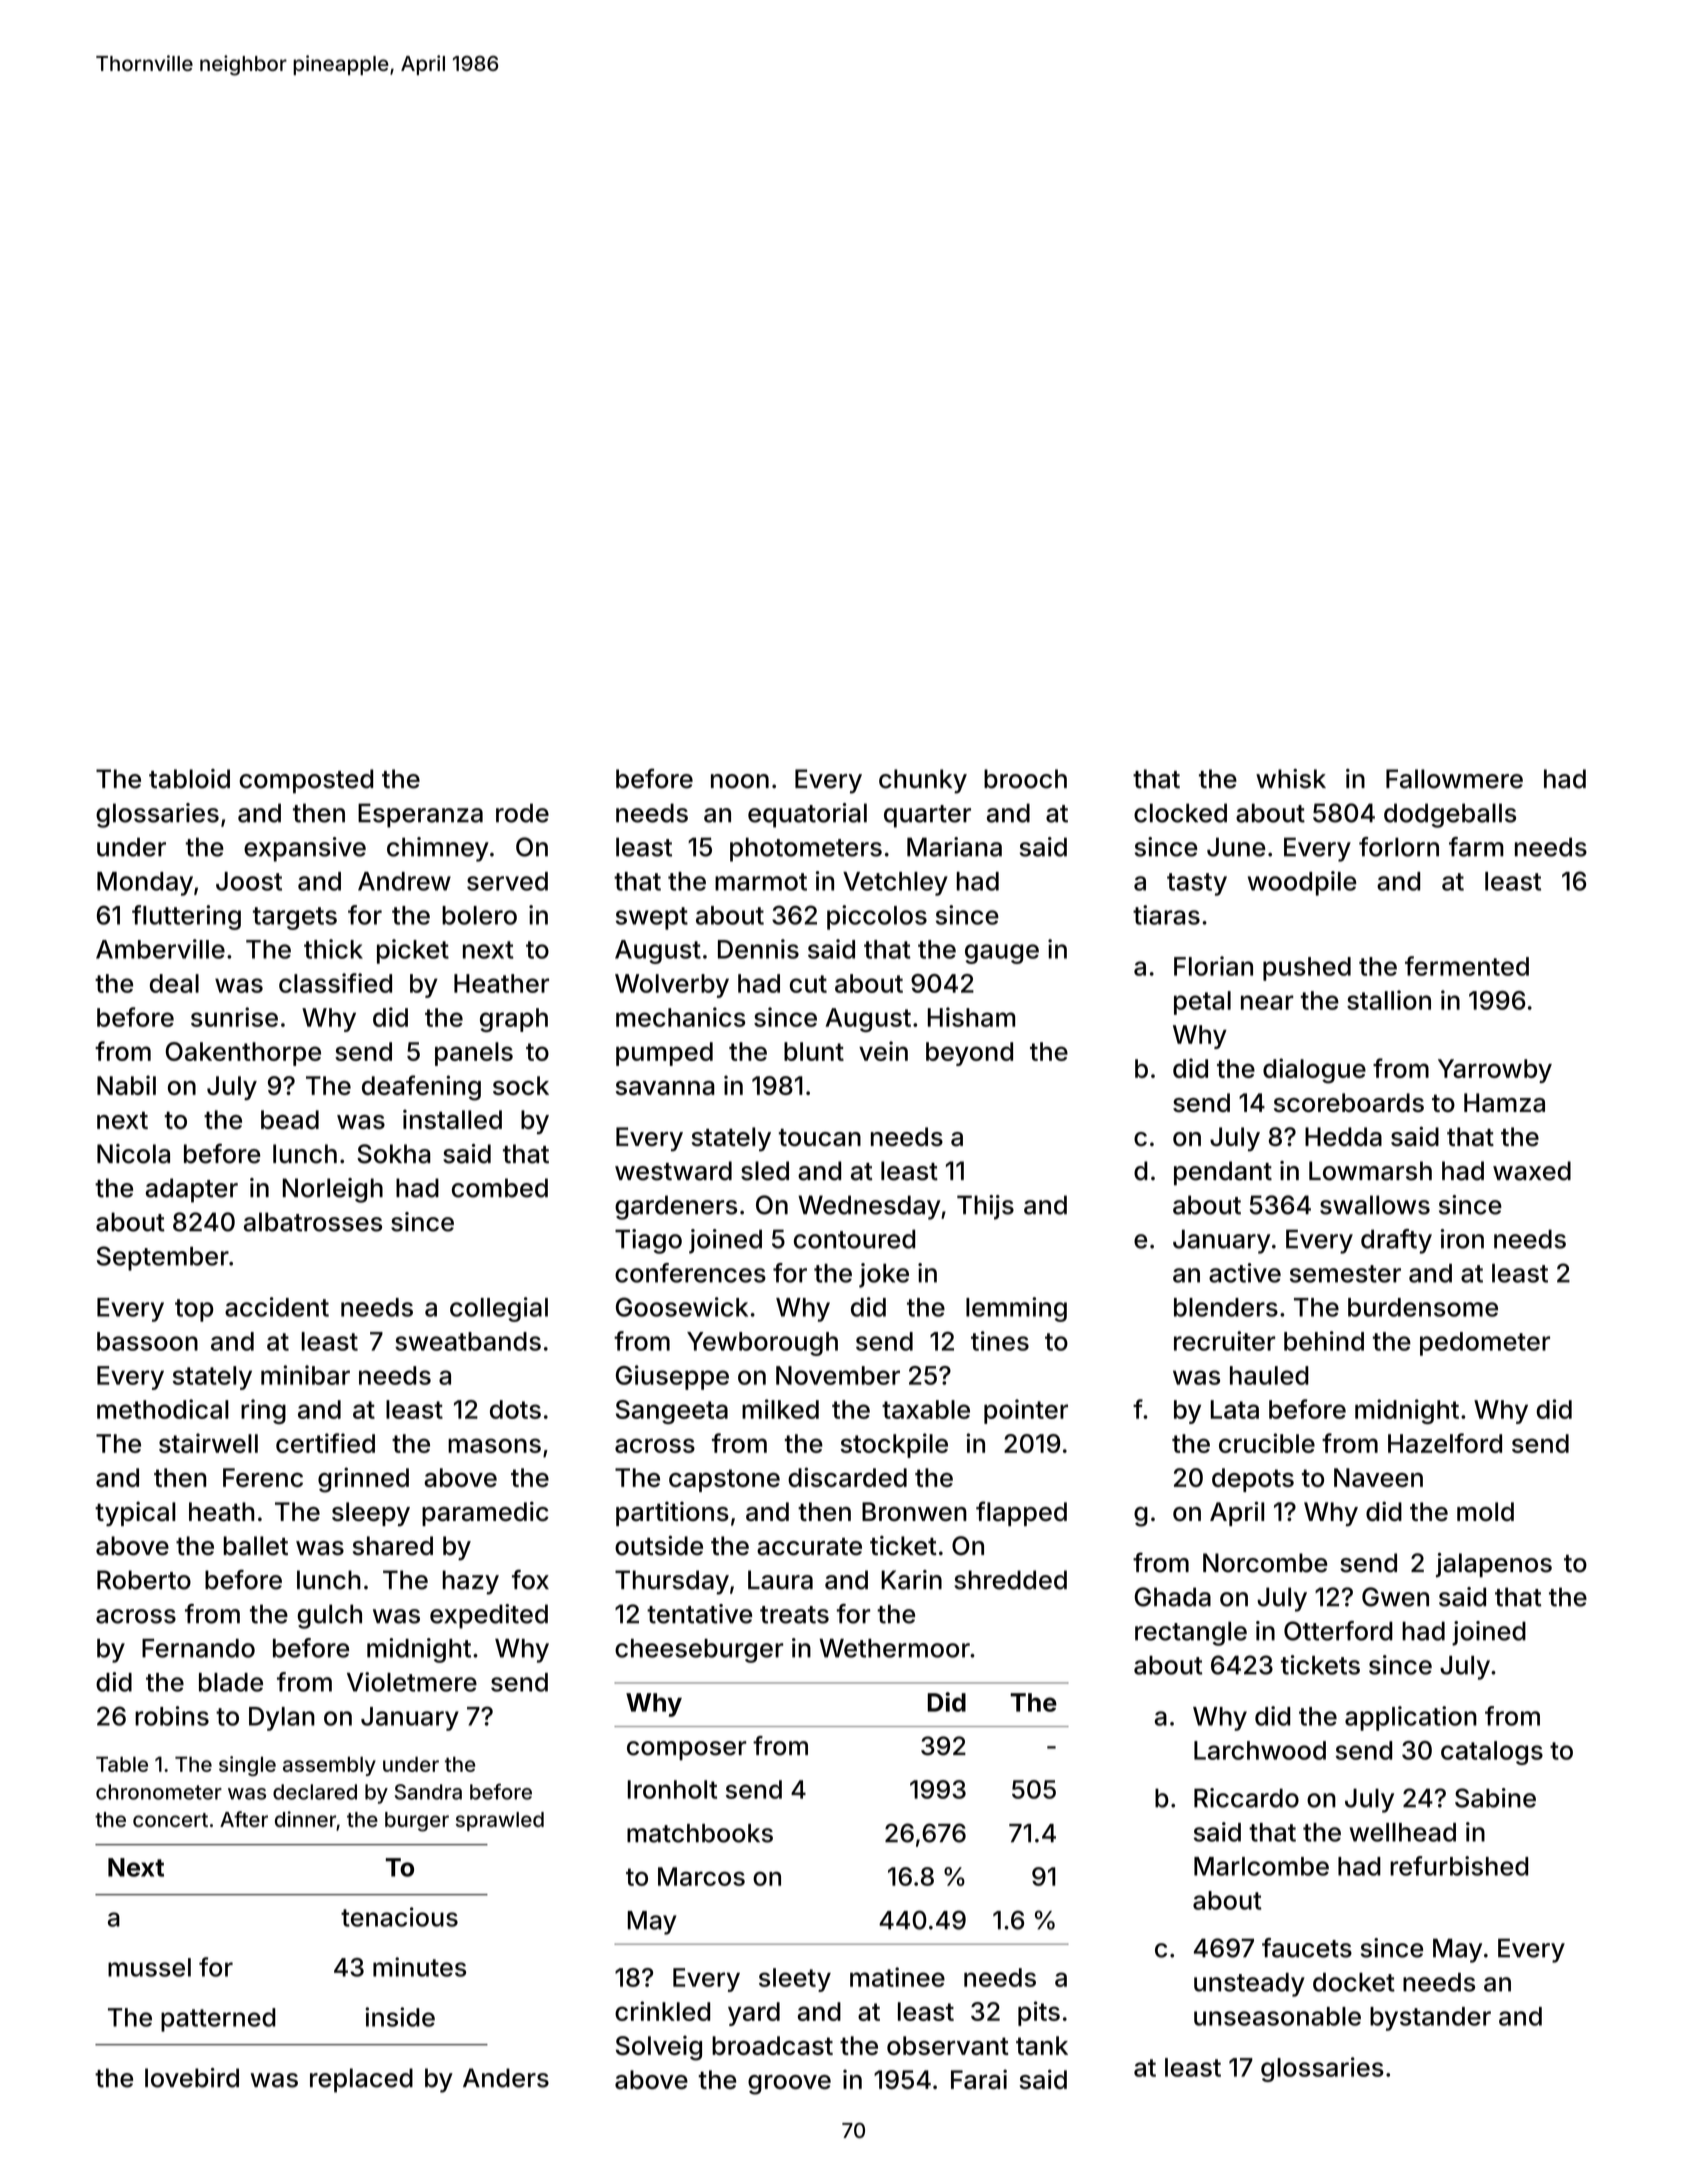 The height and width of the screenshot is (2178, 1683). Describe the element at coordinates (428, 1792) in the screenshot. I see `Sandra` at that location.
